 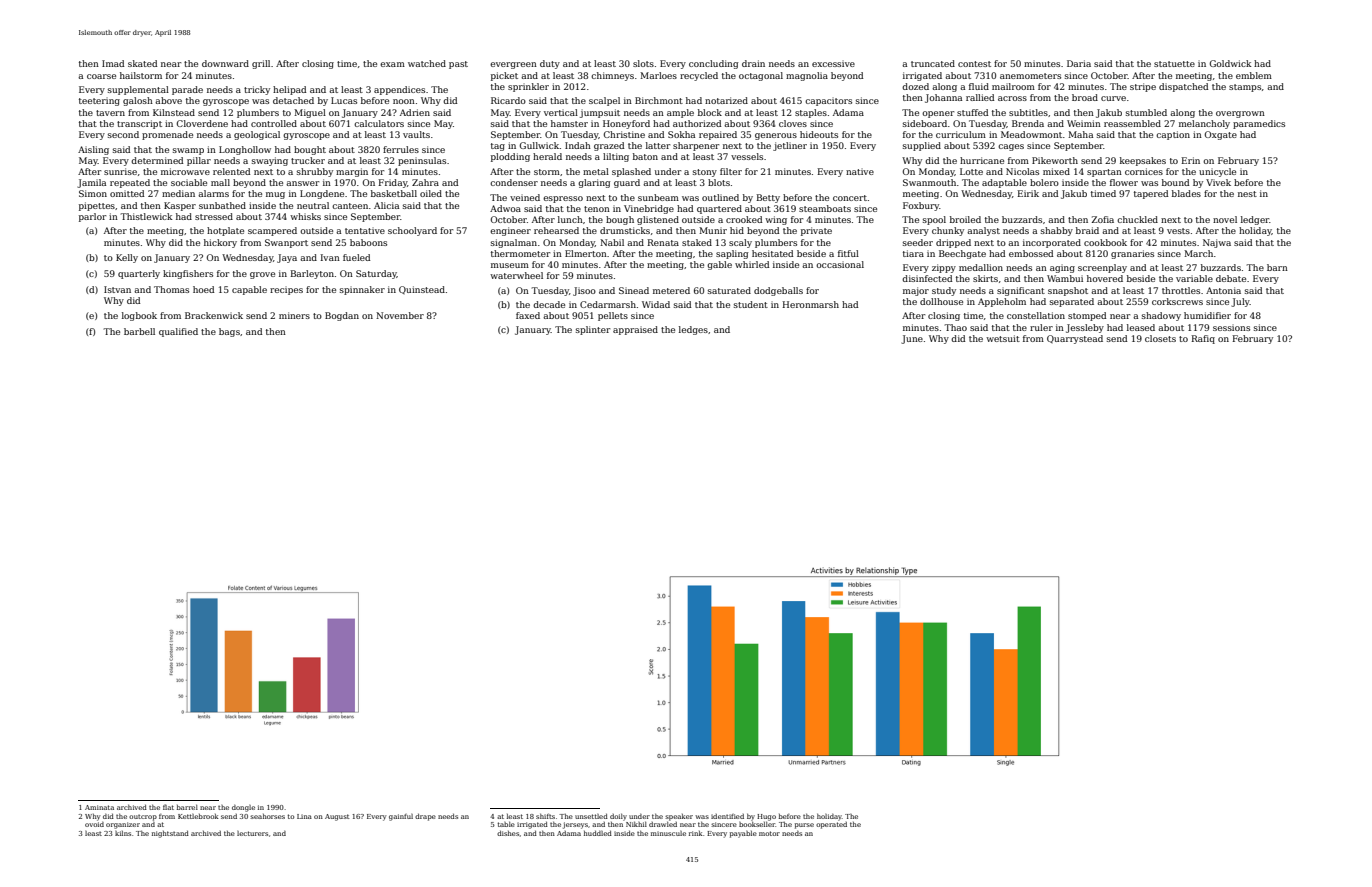 I want to click on operated, so click(x=831, y=825).
